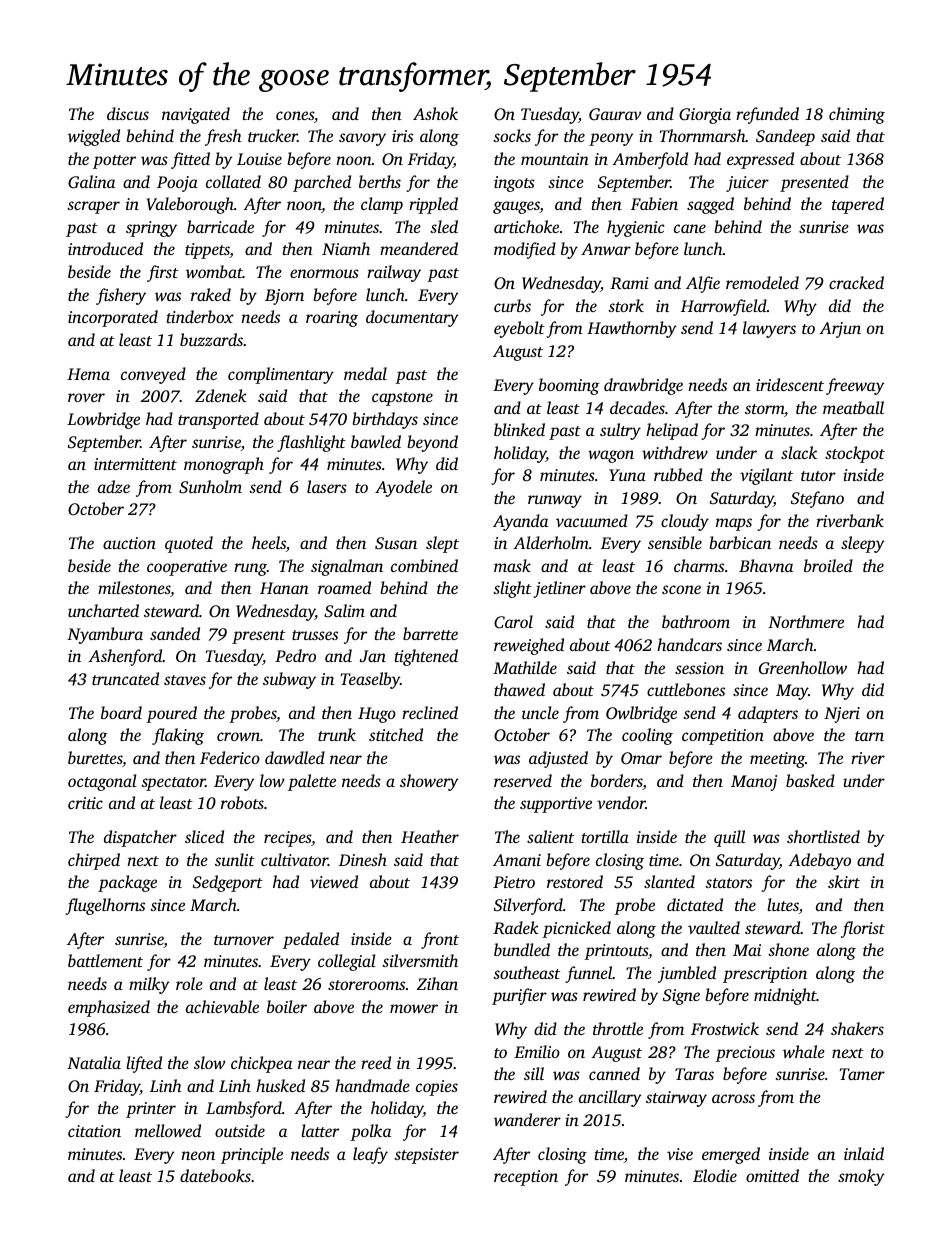 The height and width of the image is (1233, 952). Describe the element at coordinates (177, 184) in the image. I see `Pooja` at that location.
